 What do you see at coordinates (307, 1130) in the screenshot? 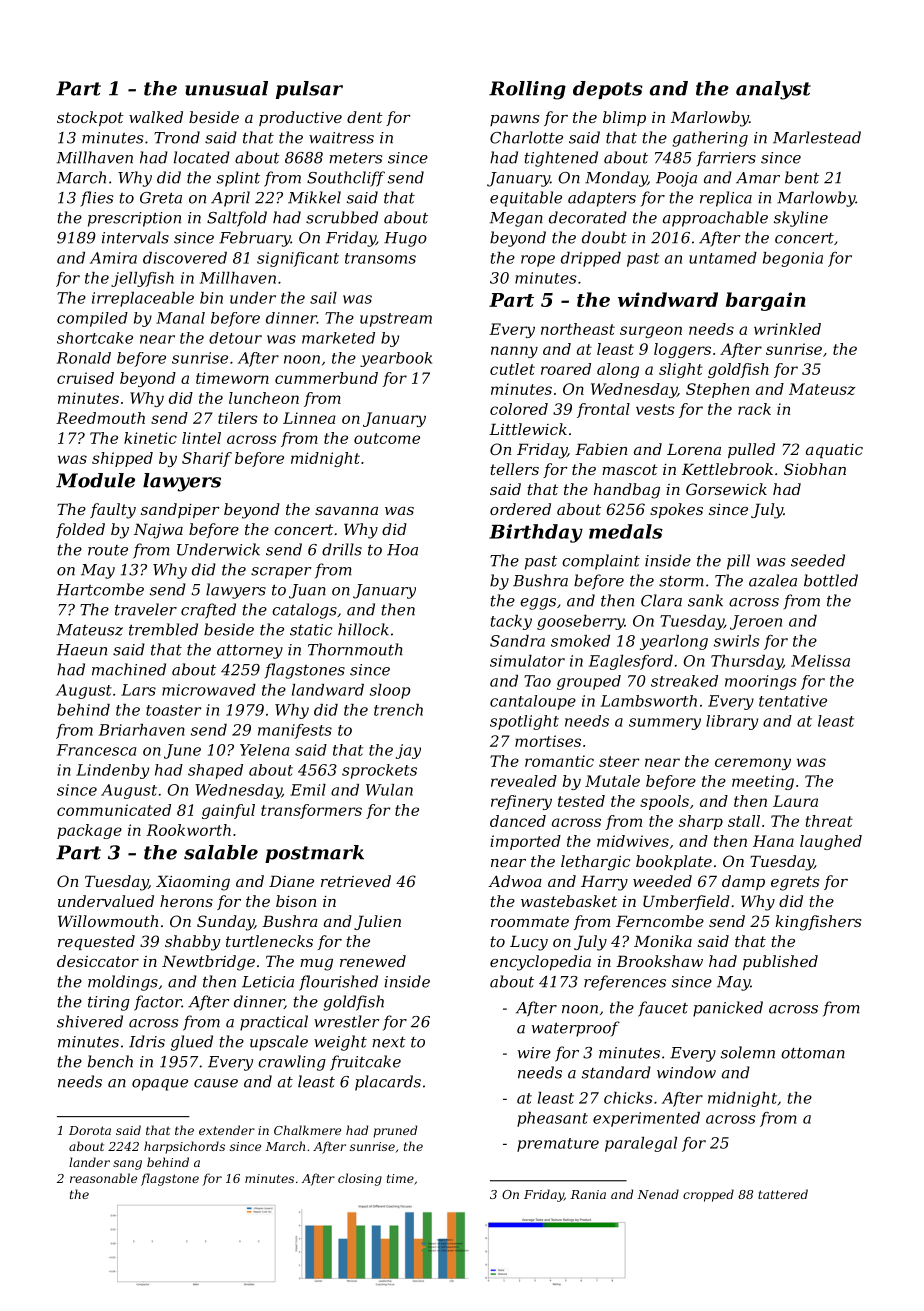
I see `Chalkmere` at bounding box center [307, 1130].
